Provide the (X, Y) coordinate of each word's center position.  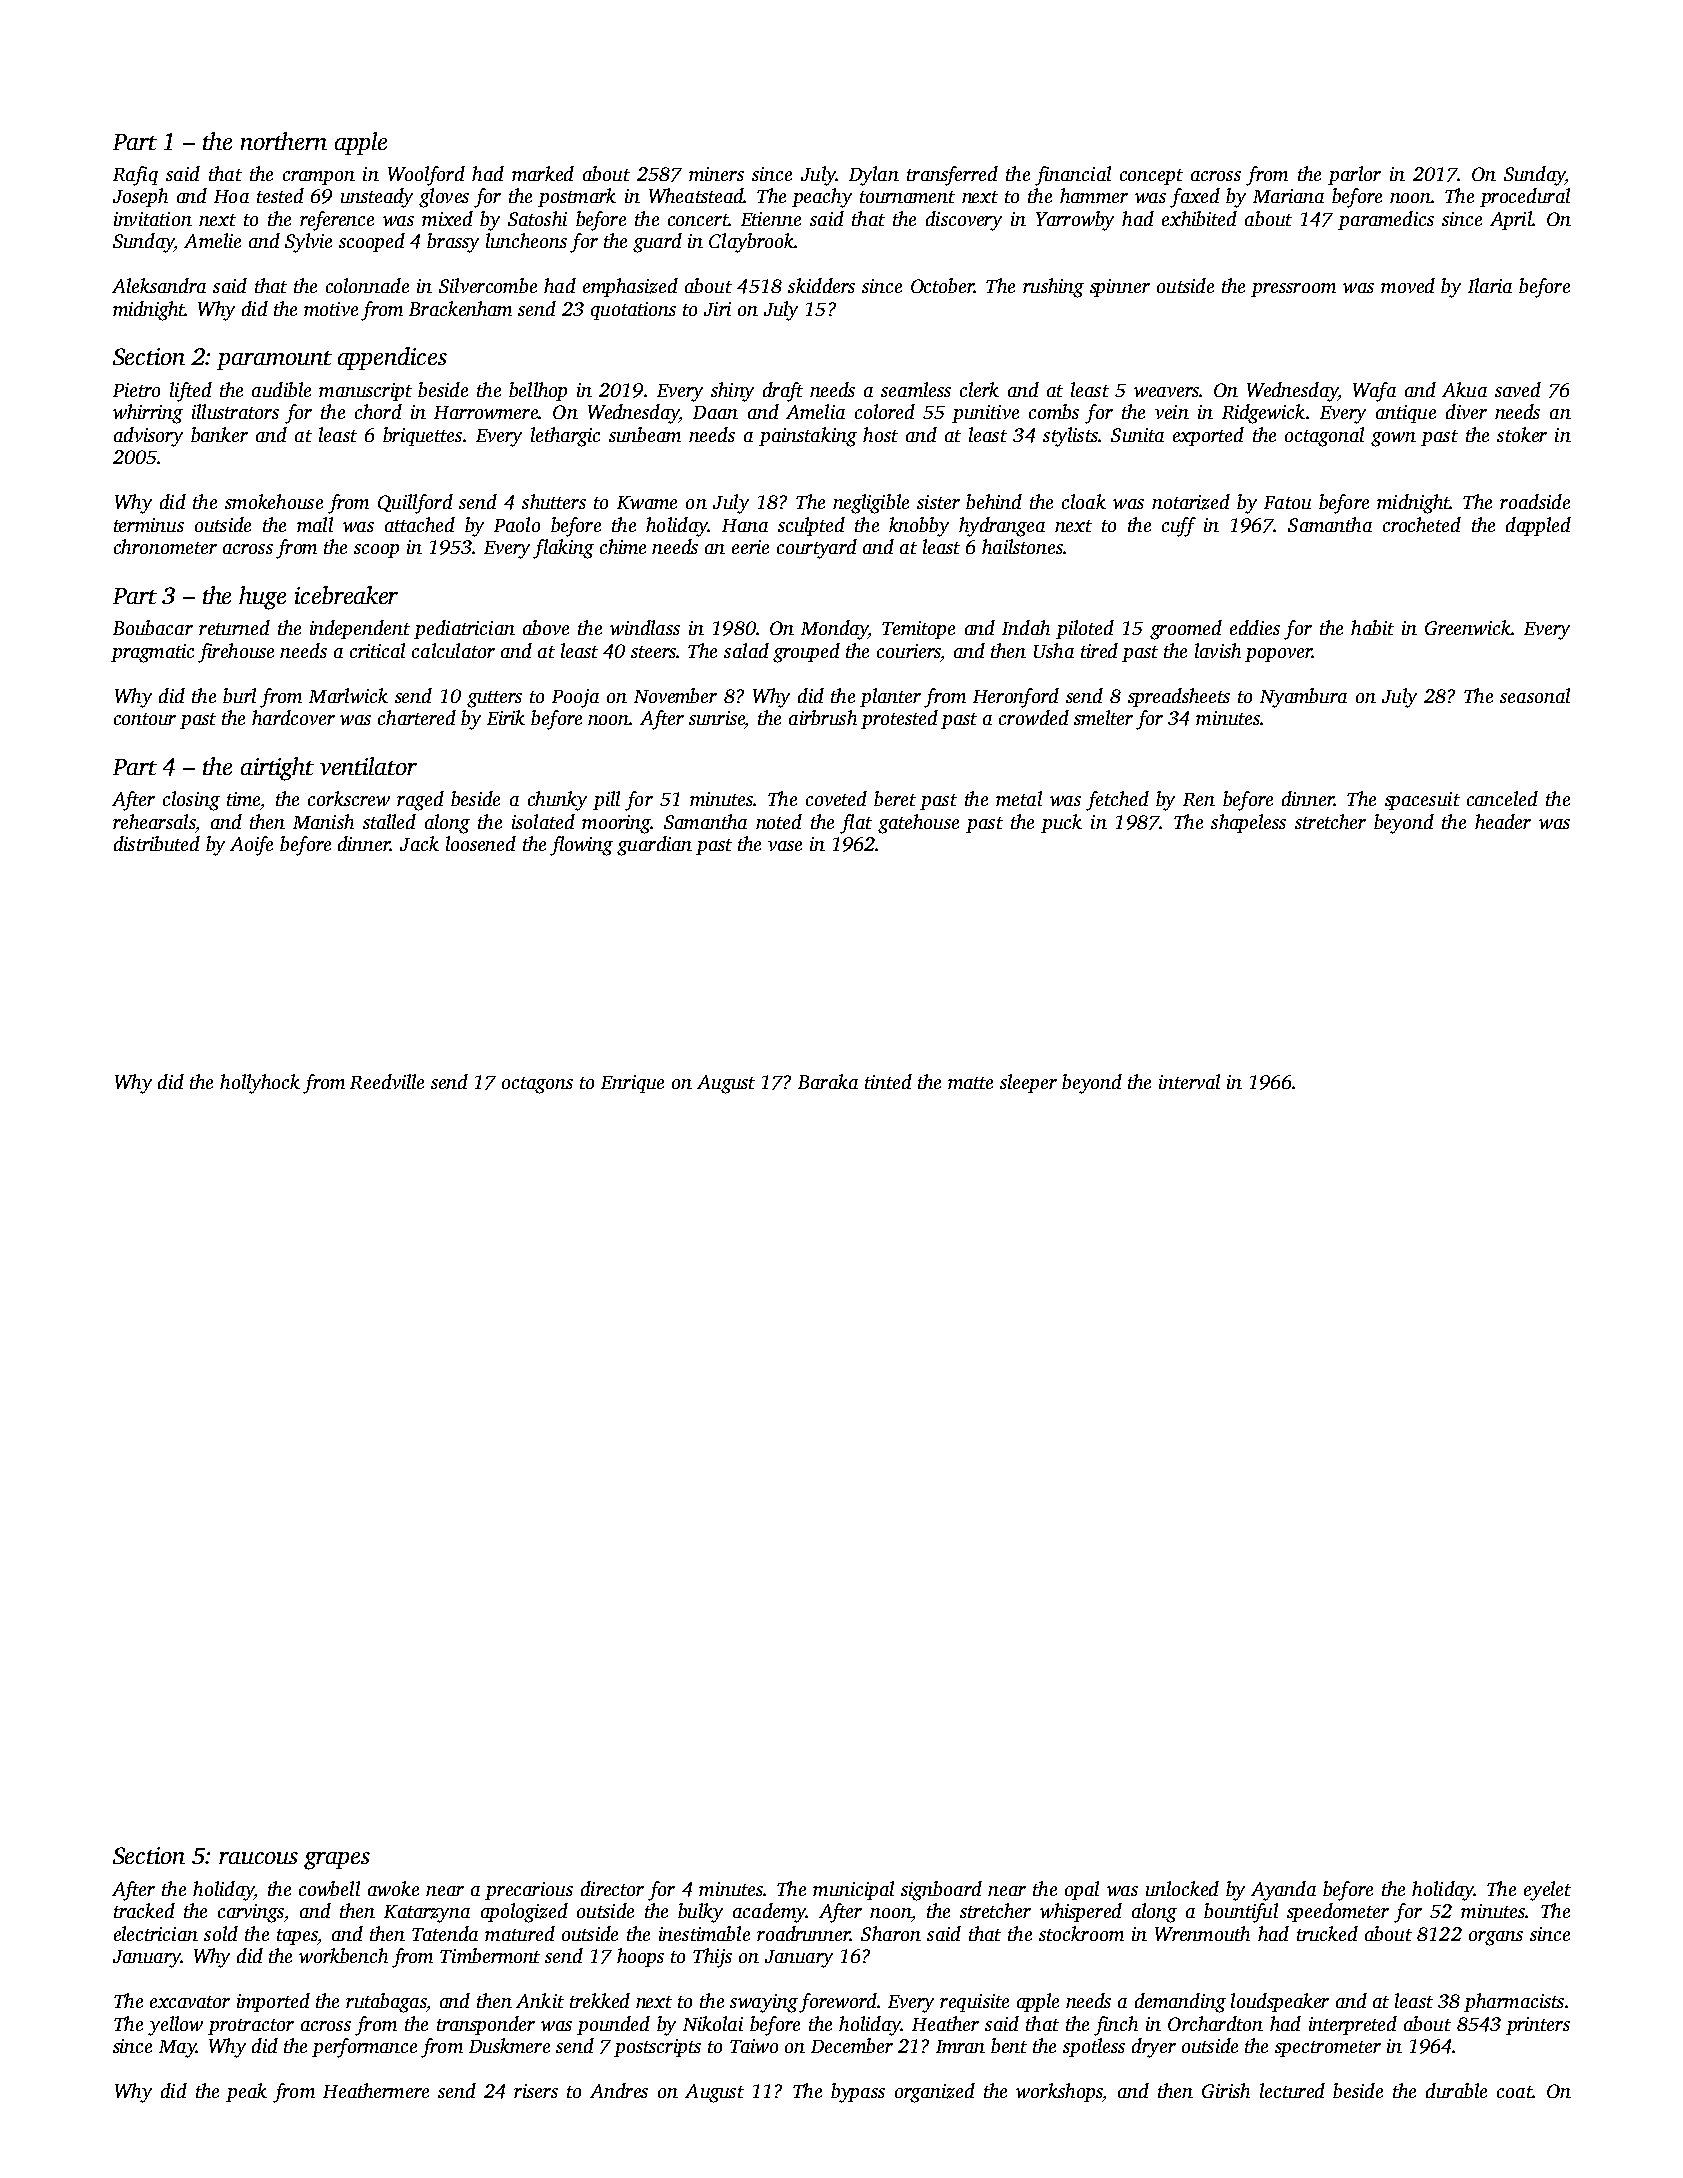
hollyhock (260, 1084)
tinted (888, 1081)
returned (234, 627)
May (177, 2049)
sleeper (1028, 1083)
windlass (645, 627)
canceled (1502, 798)
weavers (1166, 392)
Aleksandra (159, 285)
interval (1189, 1081)
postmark (577, 197)
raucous (258, 1858)
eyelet (1547, 1891)
